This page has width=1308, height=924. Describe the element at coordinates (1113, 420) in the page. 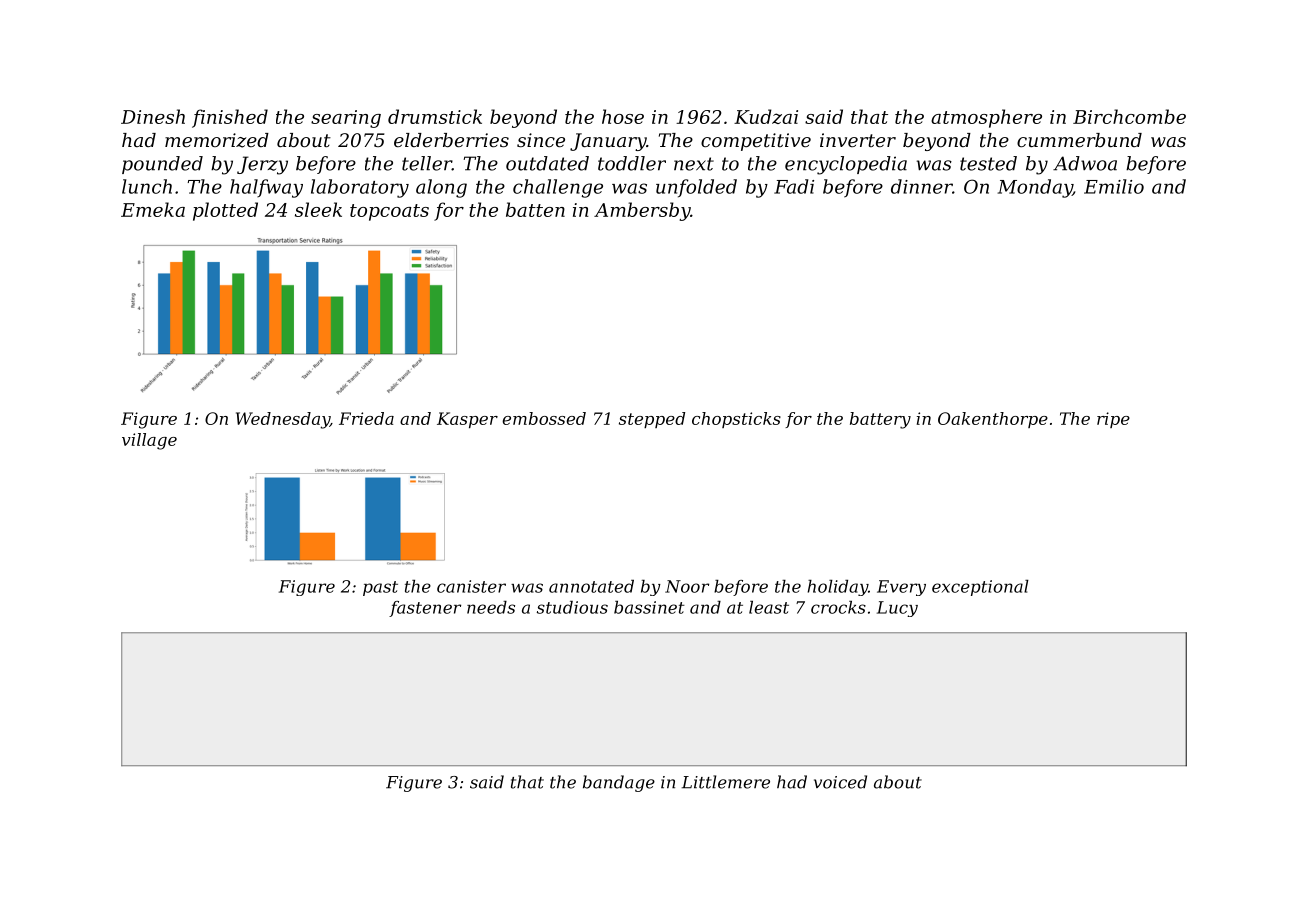

I see `ripe` at that location.
